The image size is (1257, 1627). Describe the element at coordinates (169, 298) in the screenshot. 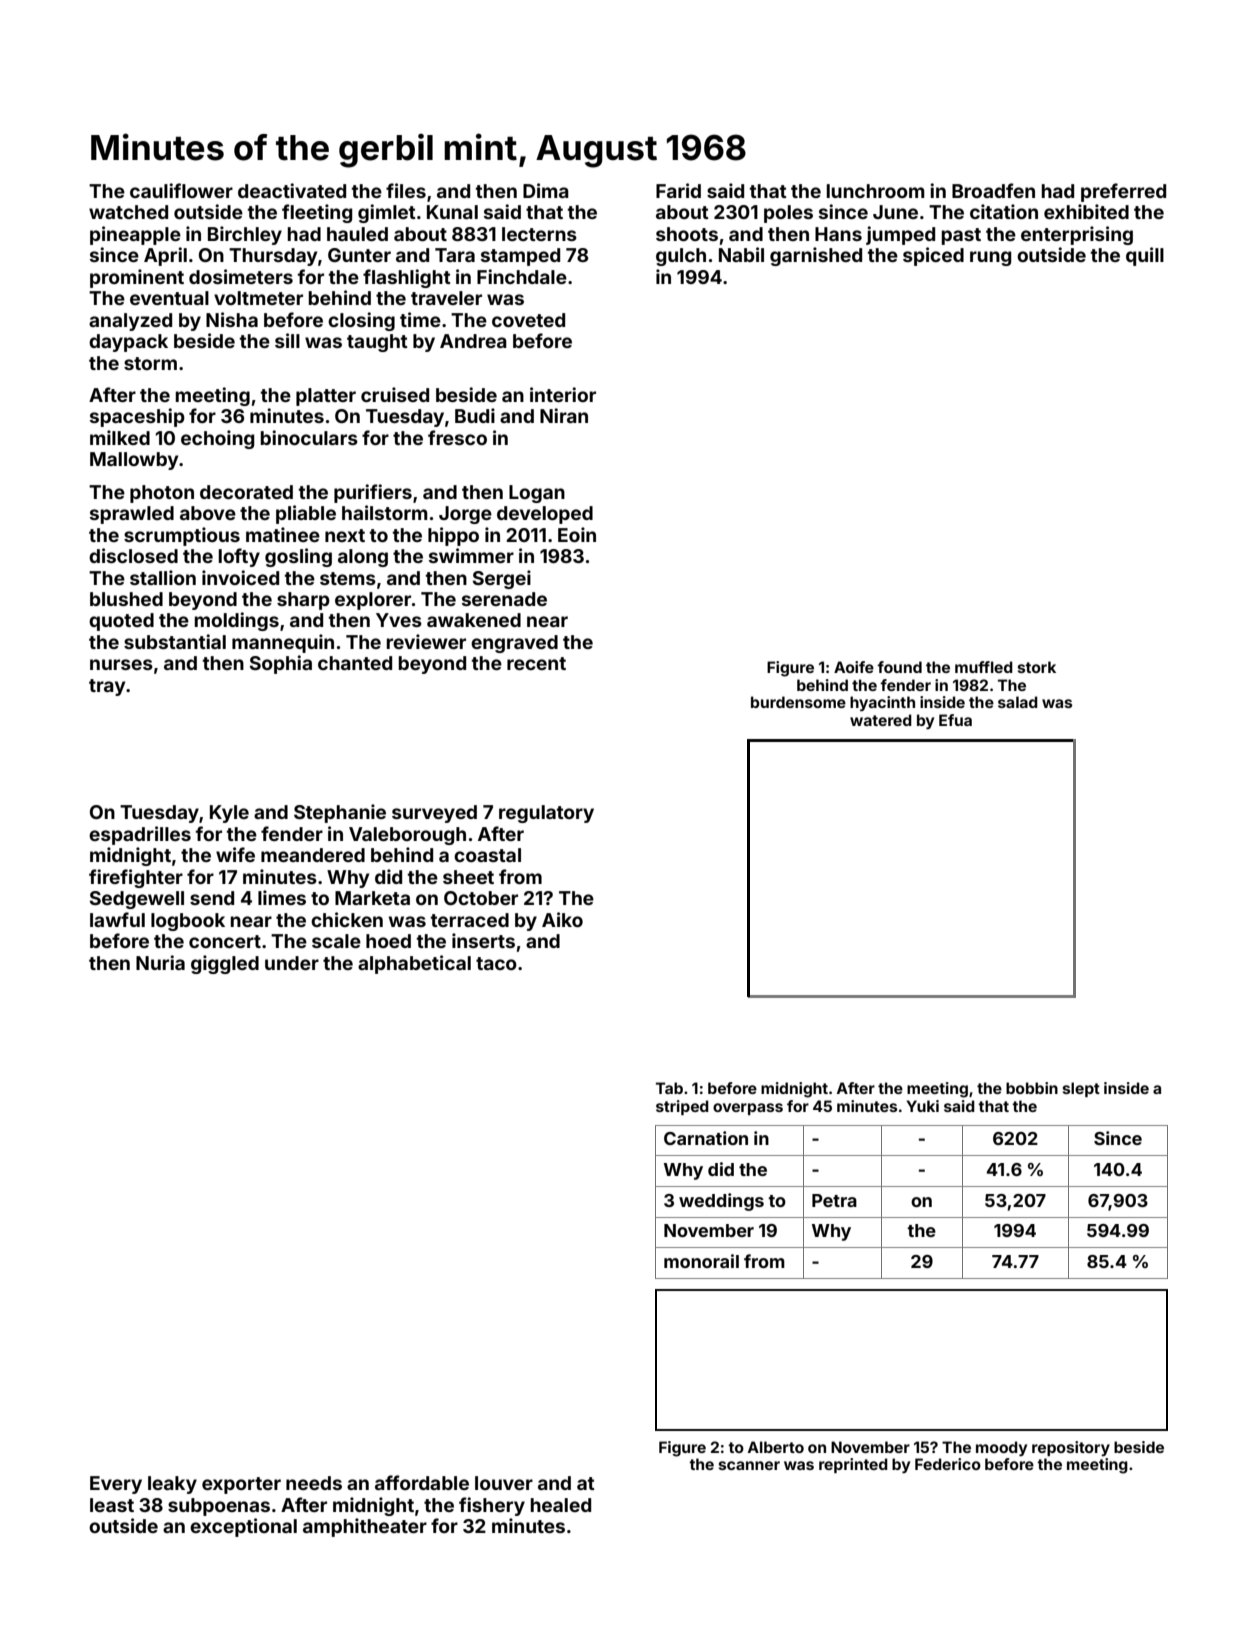

I see `eventual` at that location.
